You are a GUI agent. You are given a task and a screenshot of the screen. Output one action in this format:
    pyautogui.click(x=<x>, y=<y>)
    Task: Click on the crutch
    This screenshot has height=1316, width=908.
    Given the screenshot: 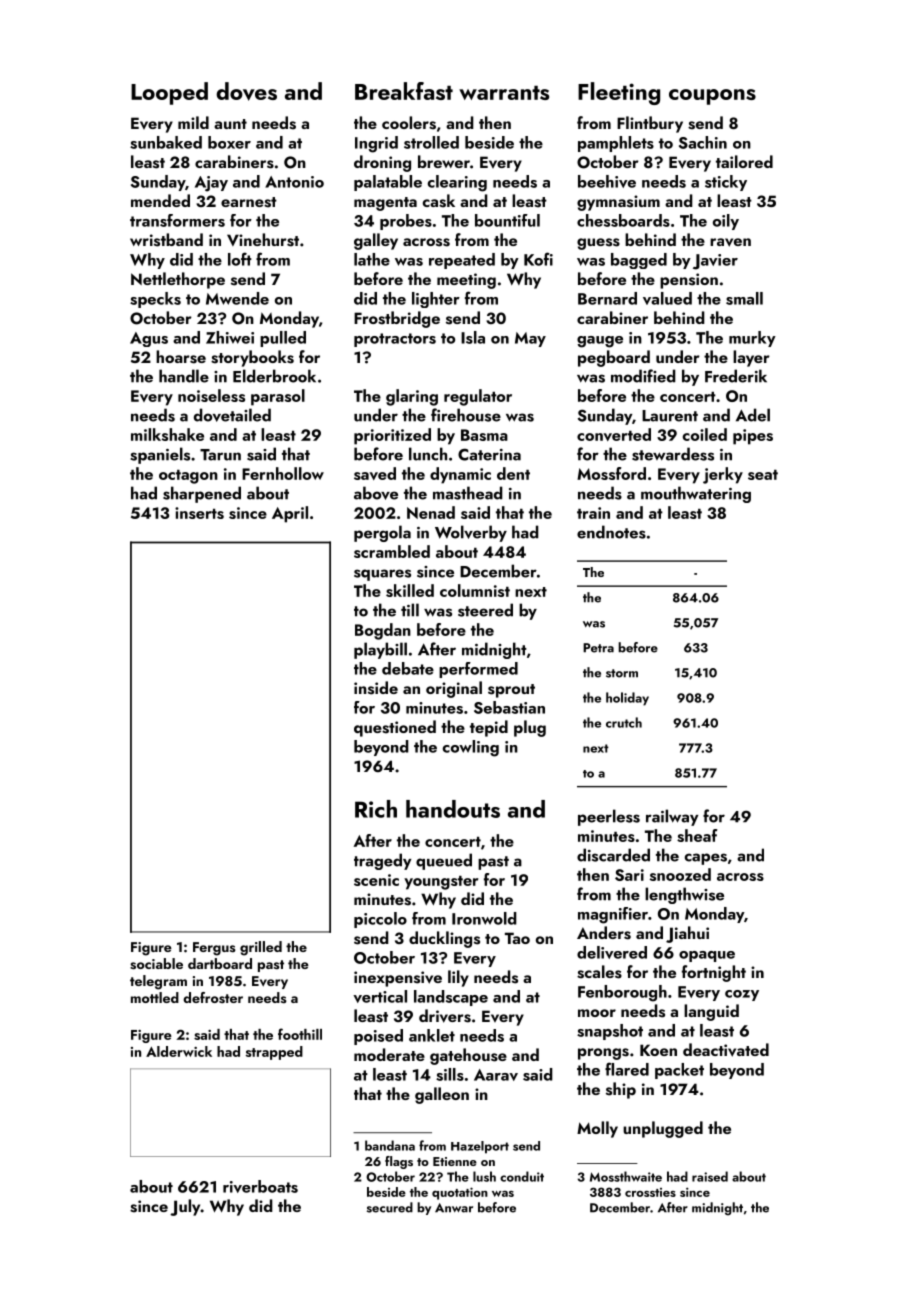 What is the action you would take?
    pyautogui.click(x=624, y=722)
